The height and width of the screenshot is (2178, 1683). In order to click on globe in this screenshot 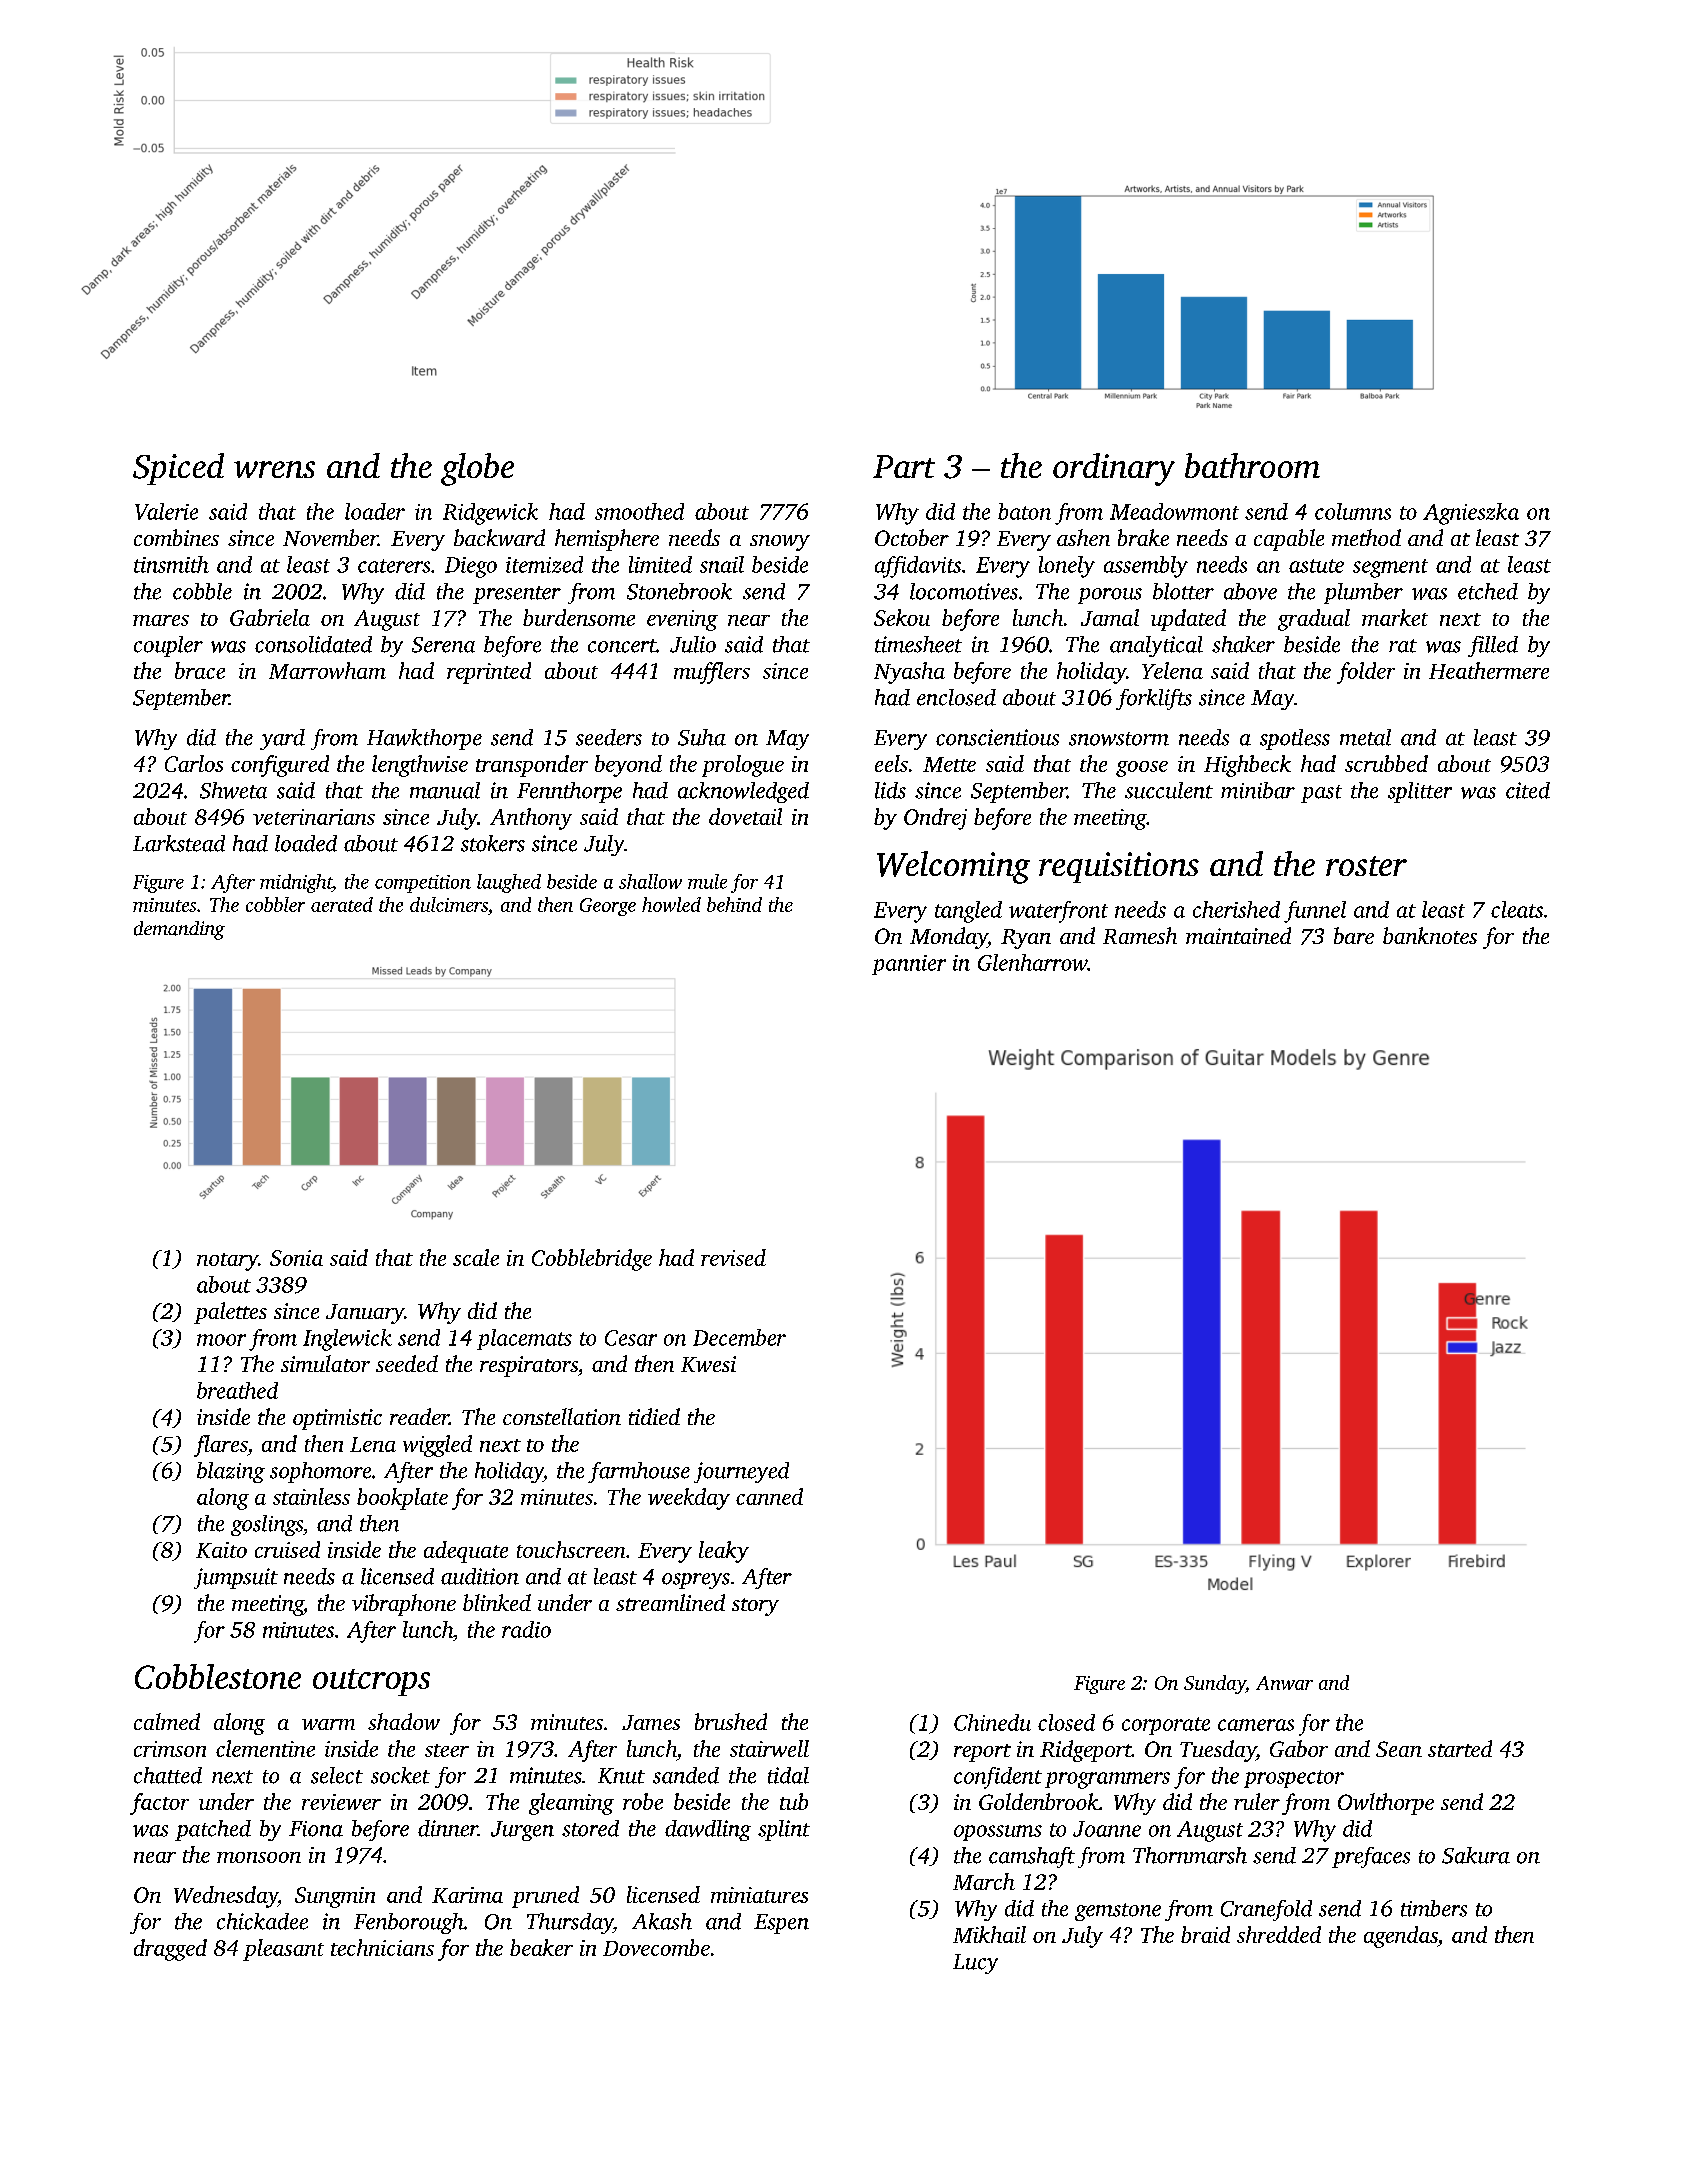, I will do `click(477, 469)`.
